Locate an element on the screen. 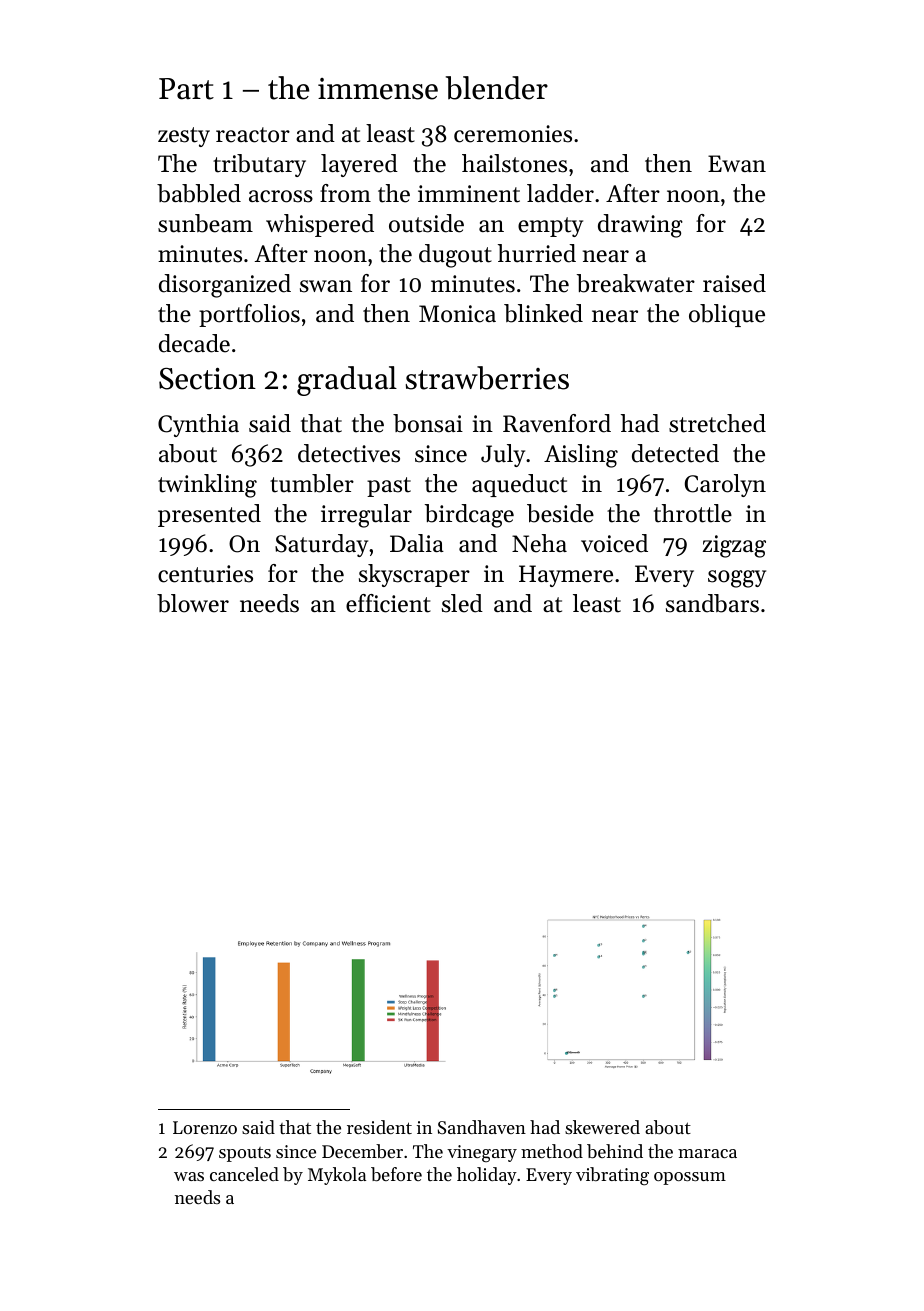  maraca is located at coordinates (707, 1153).
